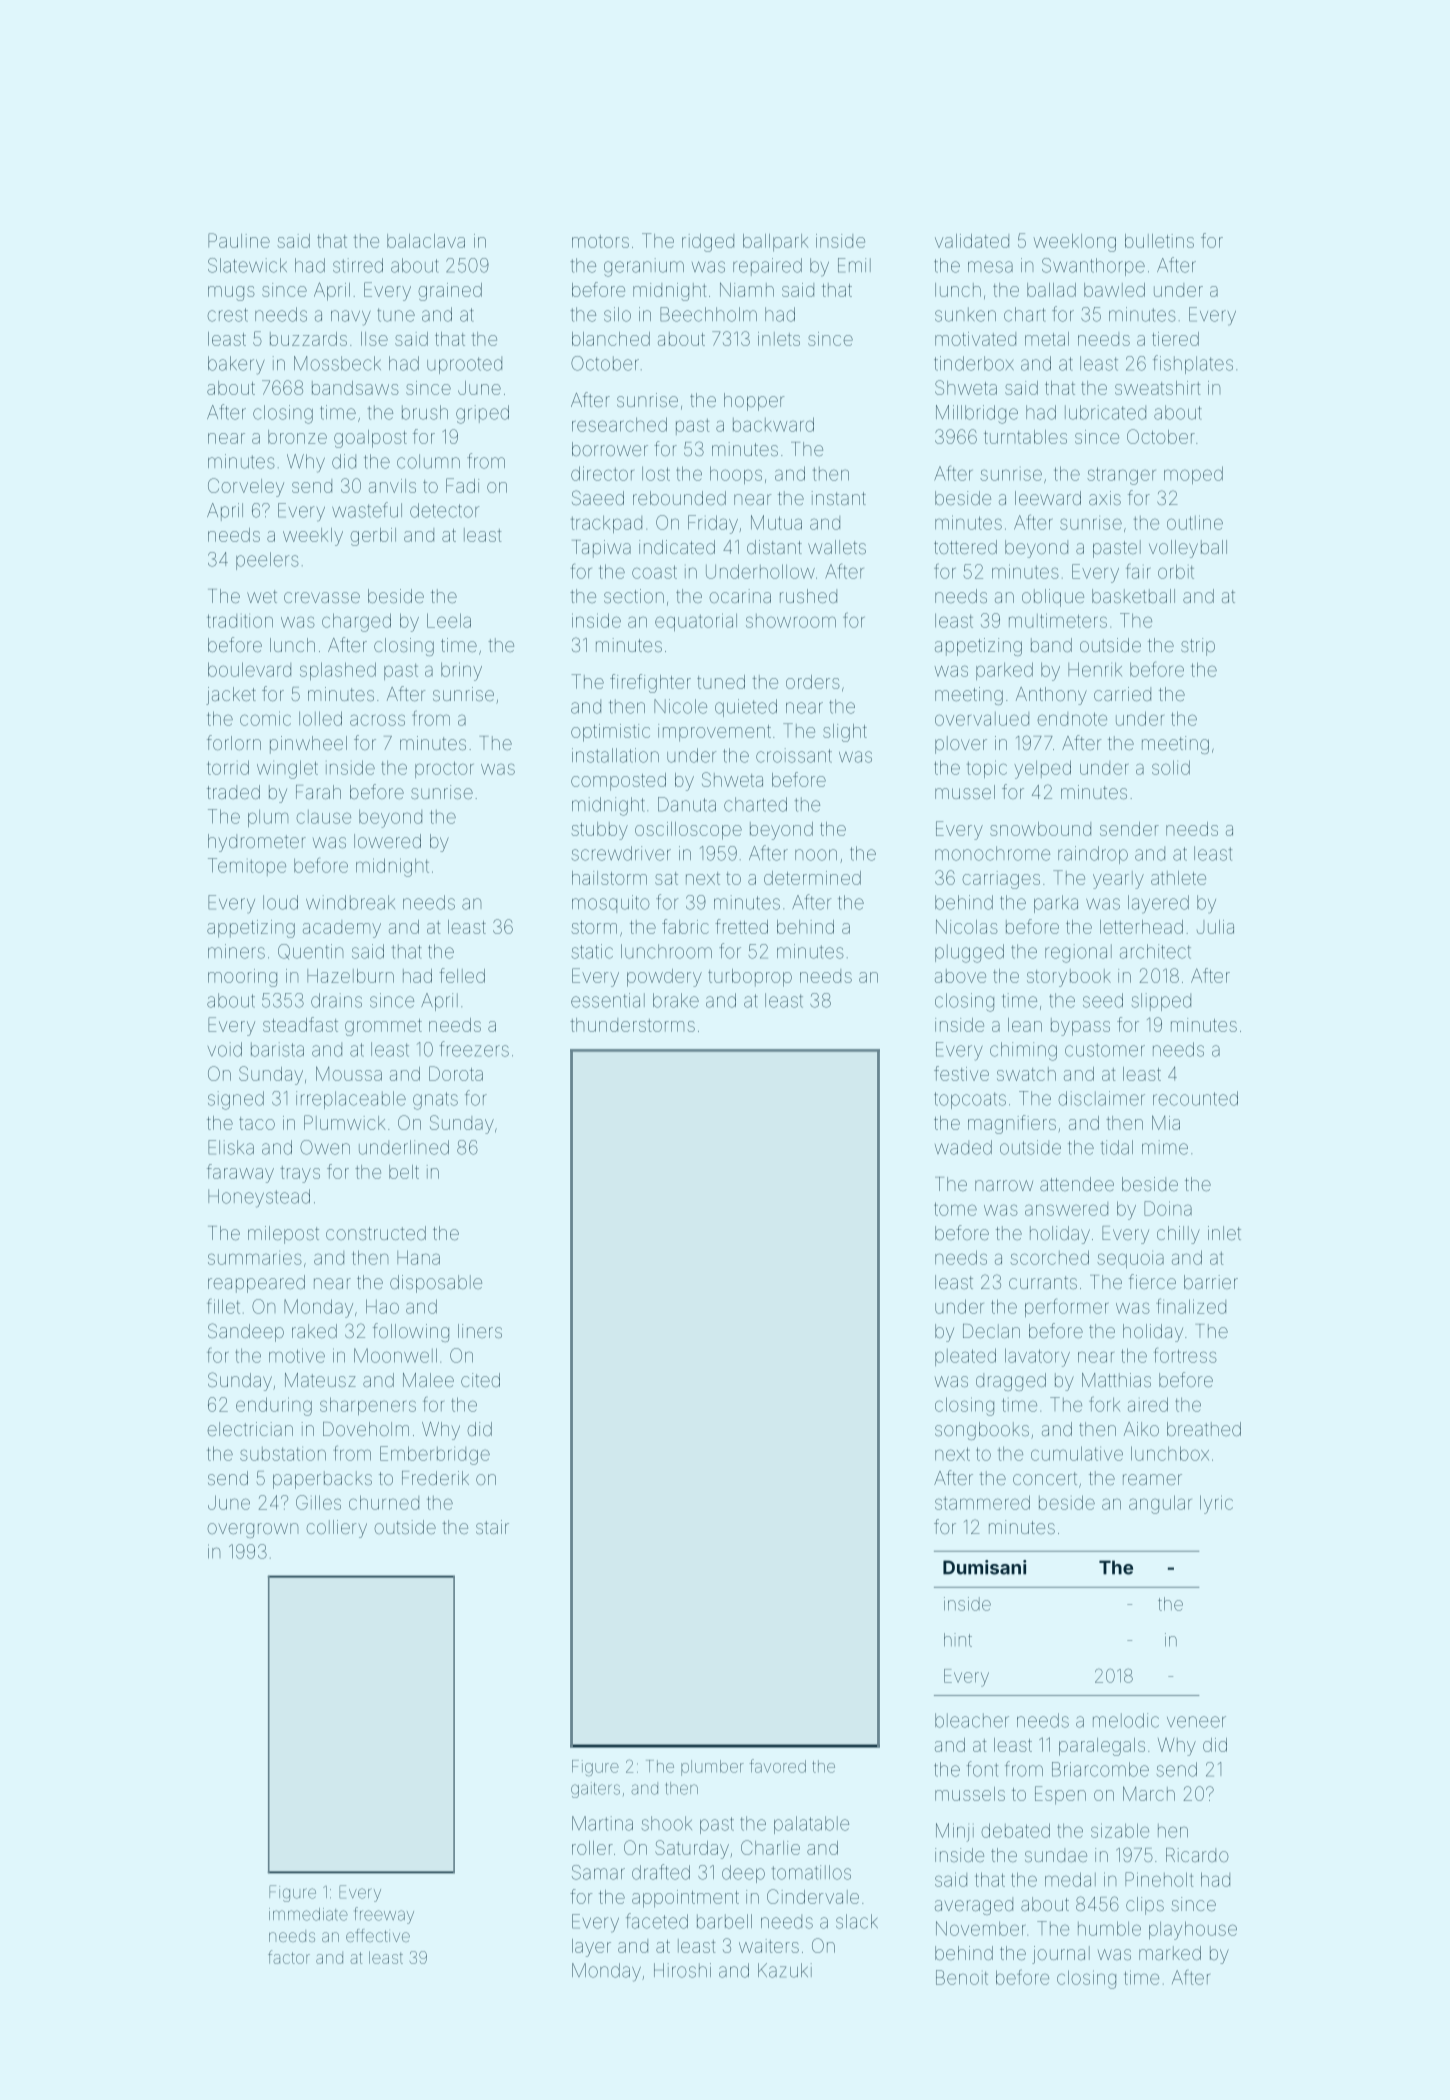 The width and height of the page is (1450, 2100). What do you see at coordinates (223, 1306) in the page?
I see `fillet` at bounding box center [223, 1306].
